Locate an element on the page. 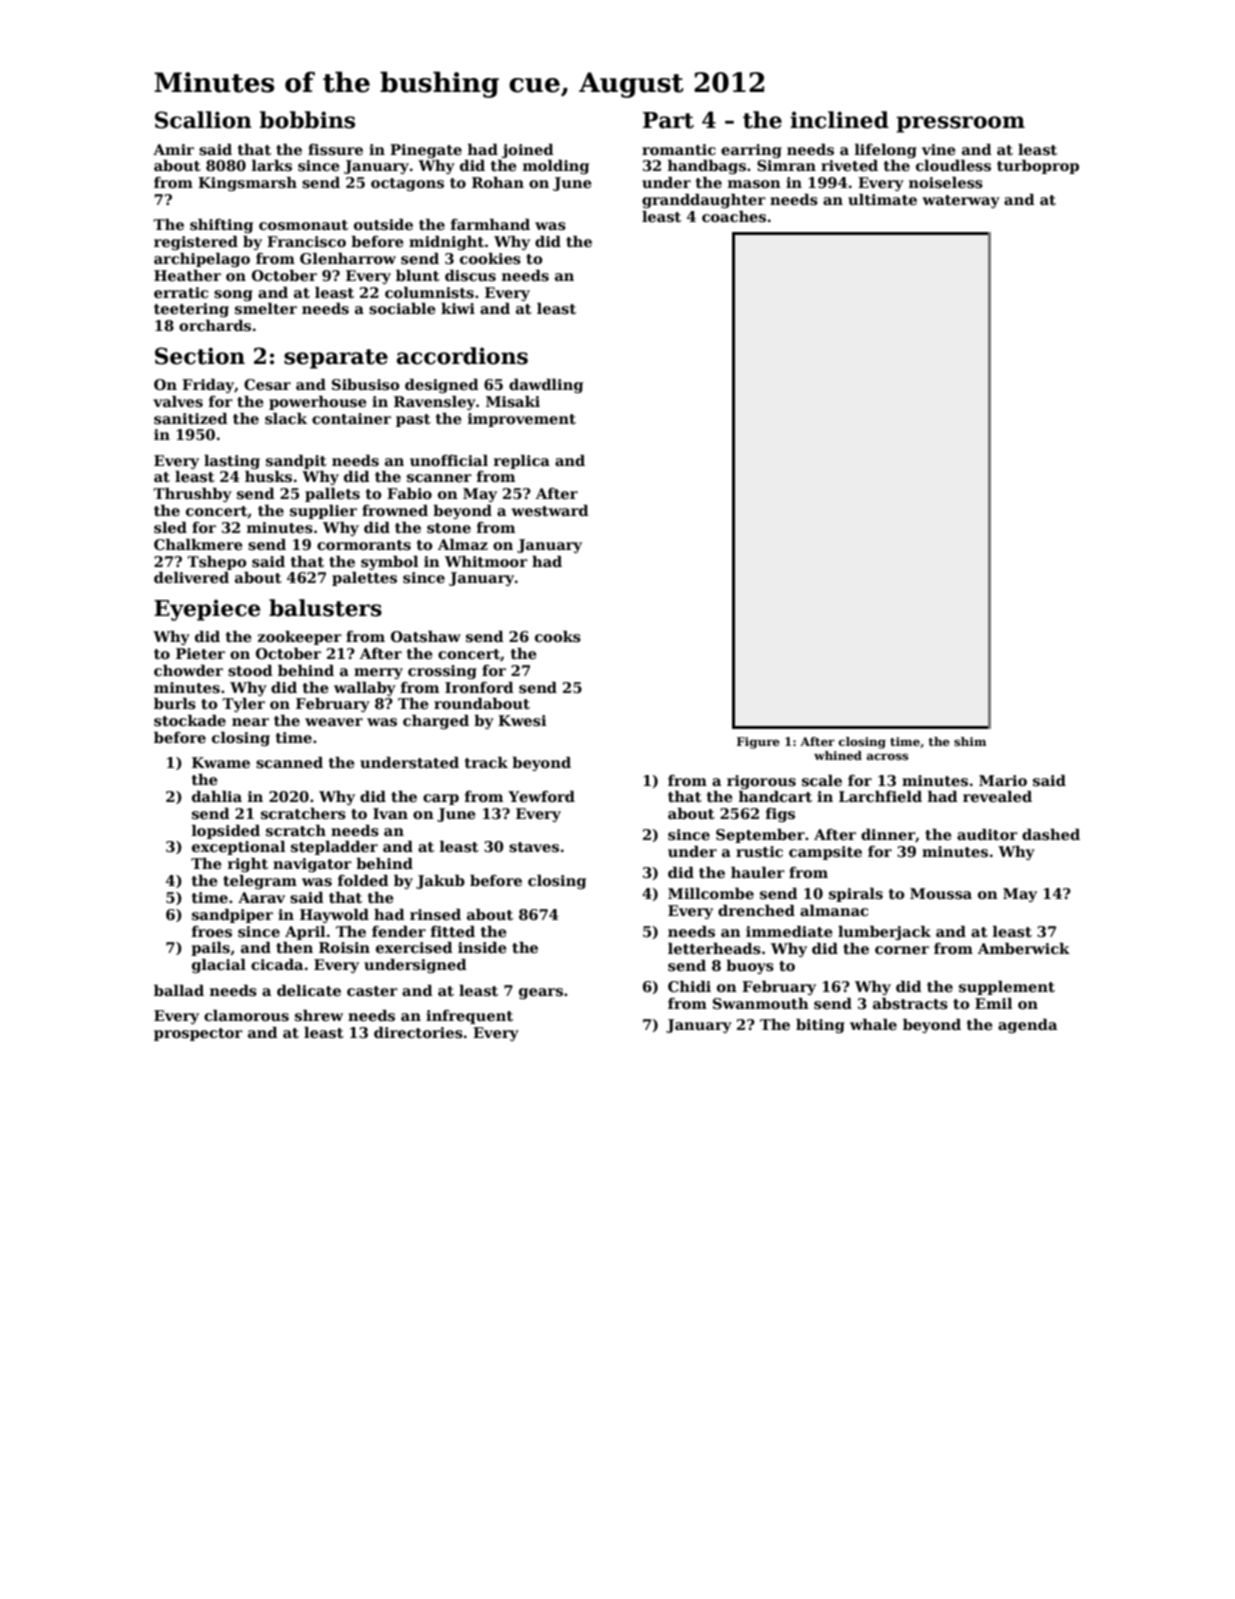 The height and width of the image is (1599, 1235). campsite is located at coordinates (825, 853).
